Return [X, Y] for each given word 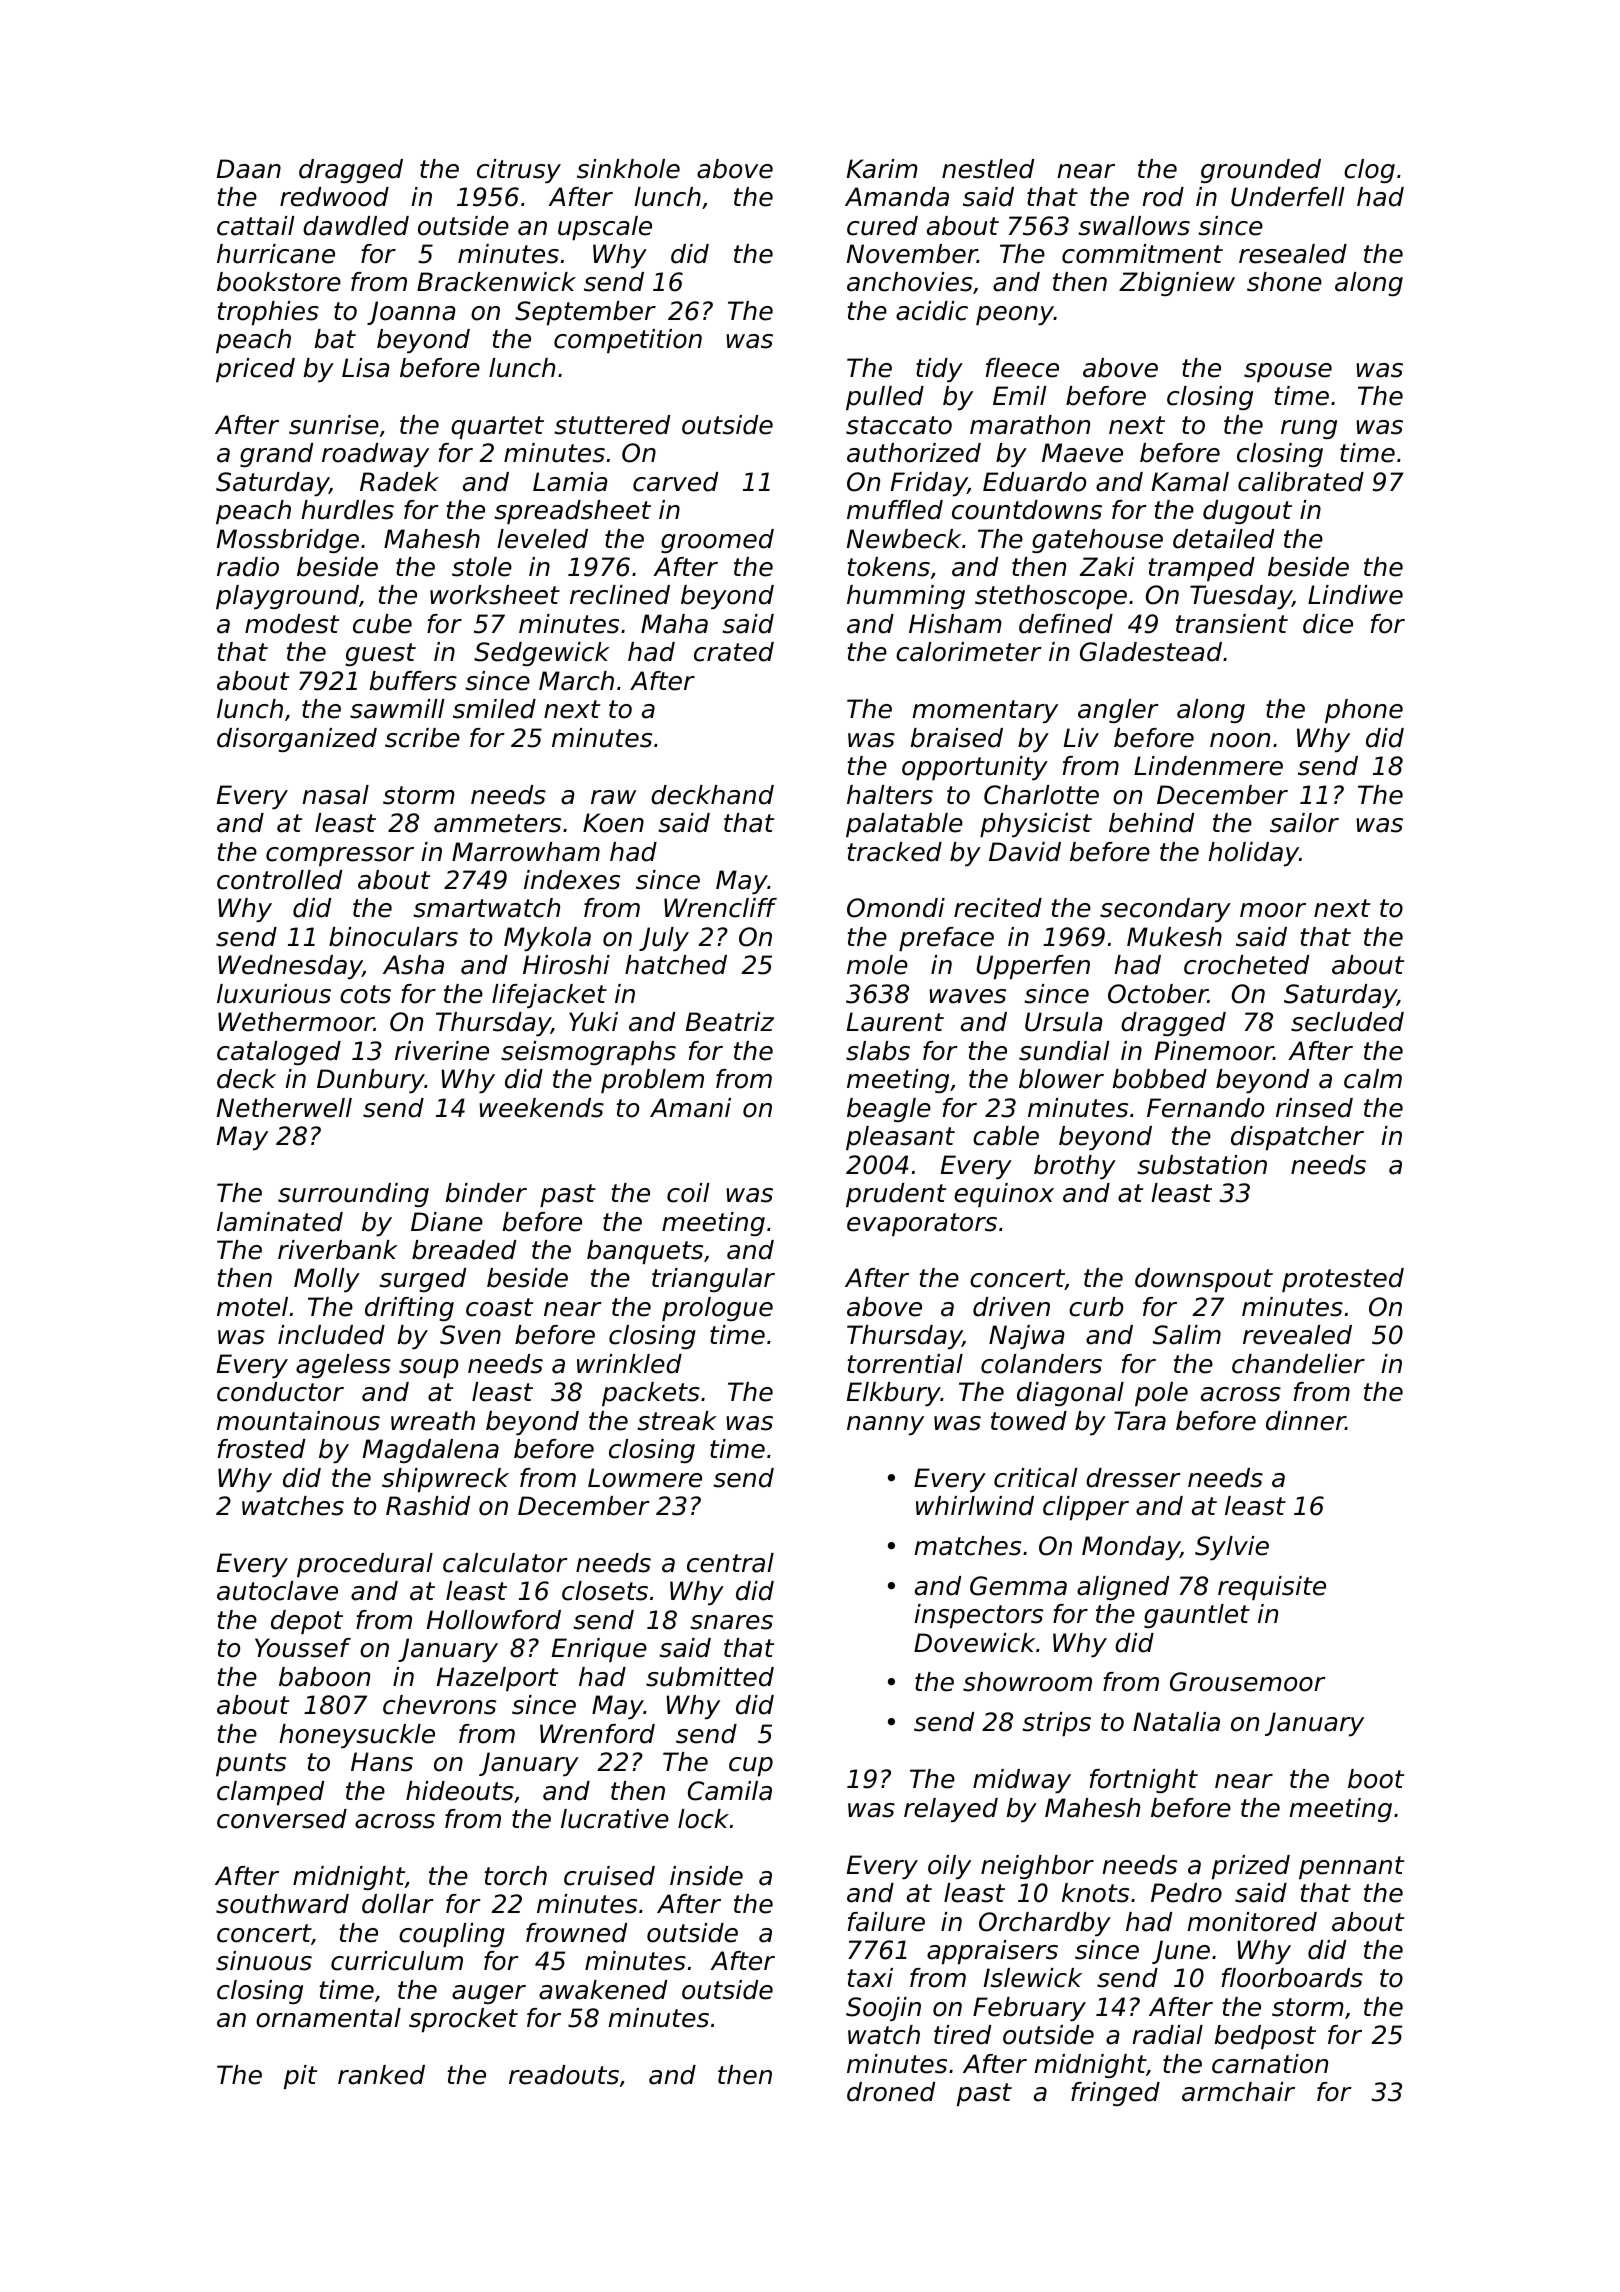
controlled [279, 880]
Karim [882, 169]
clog [1369, 171]
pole [1161, 1394]
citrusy [519, 171]
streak [677, 1421]
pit [301, 2077]
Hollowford [494, 1620]
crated [734, 652]
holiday [1253, 854]
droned [891, 2092]
